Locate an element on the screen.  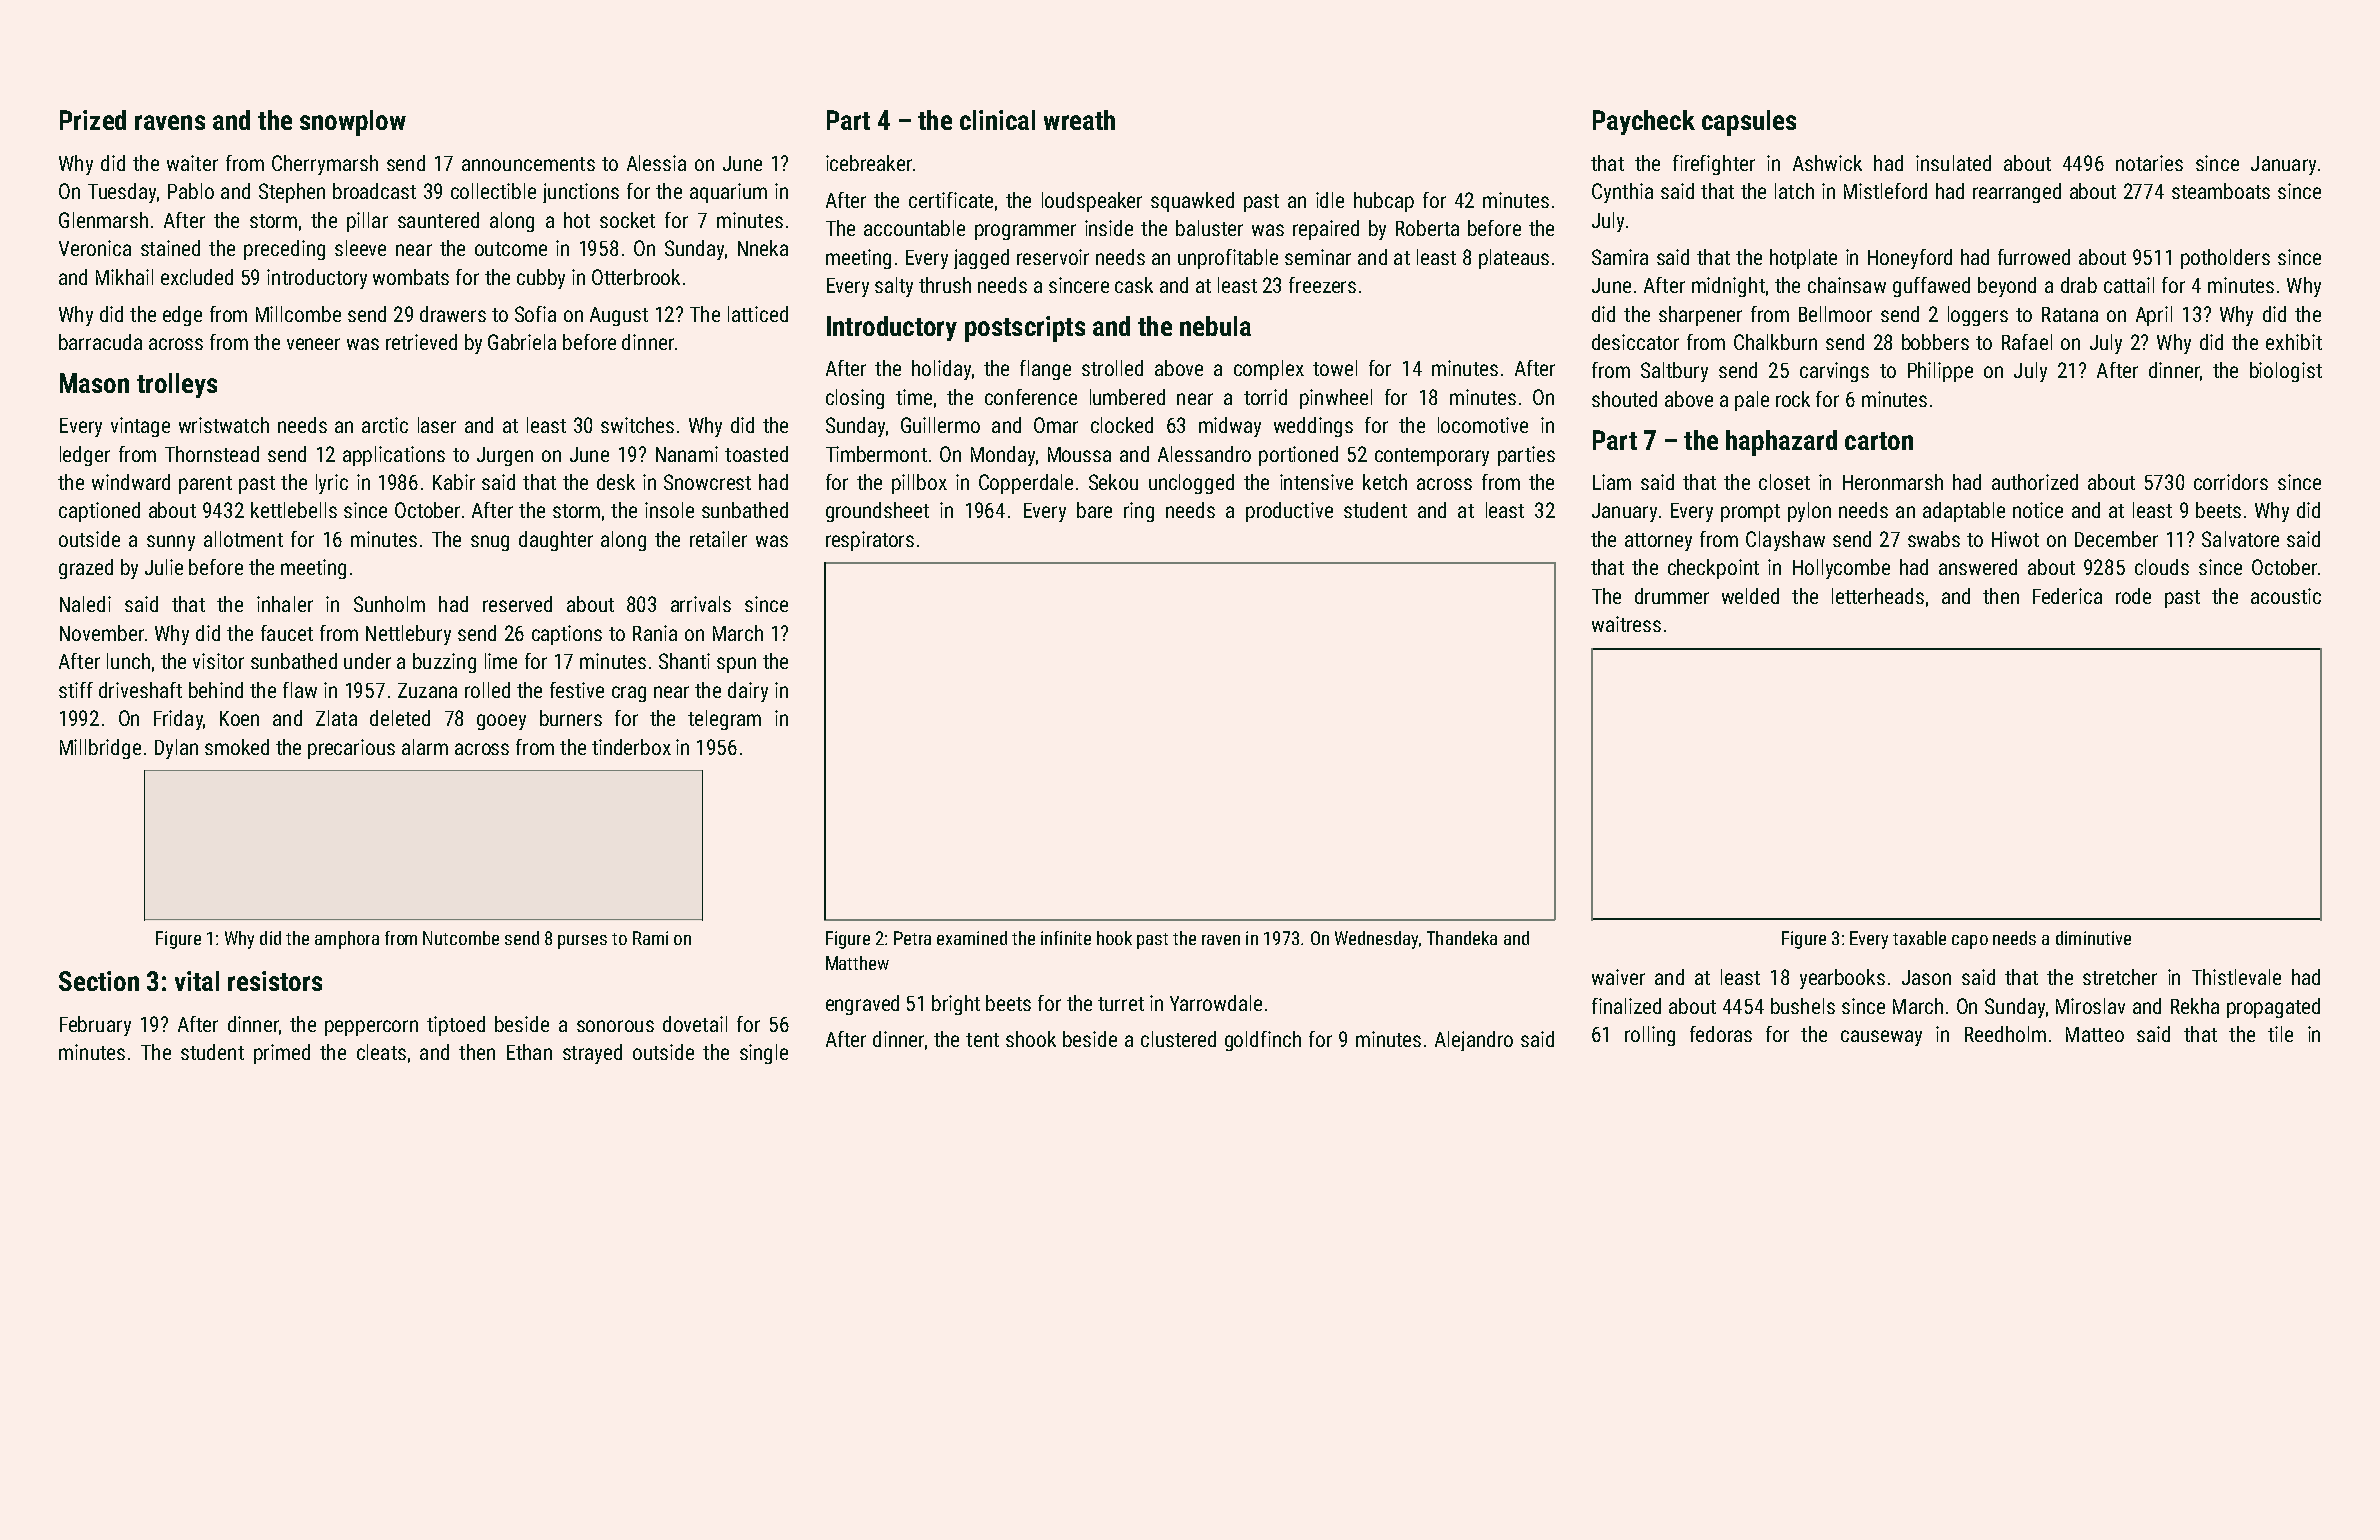
loudspeaker is located at coordinates (1092, 202).
